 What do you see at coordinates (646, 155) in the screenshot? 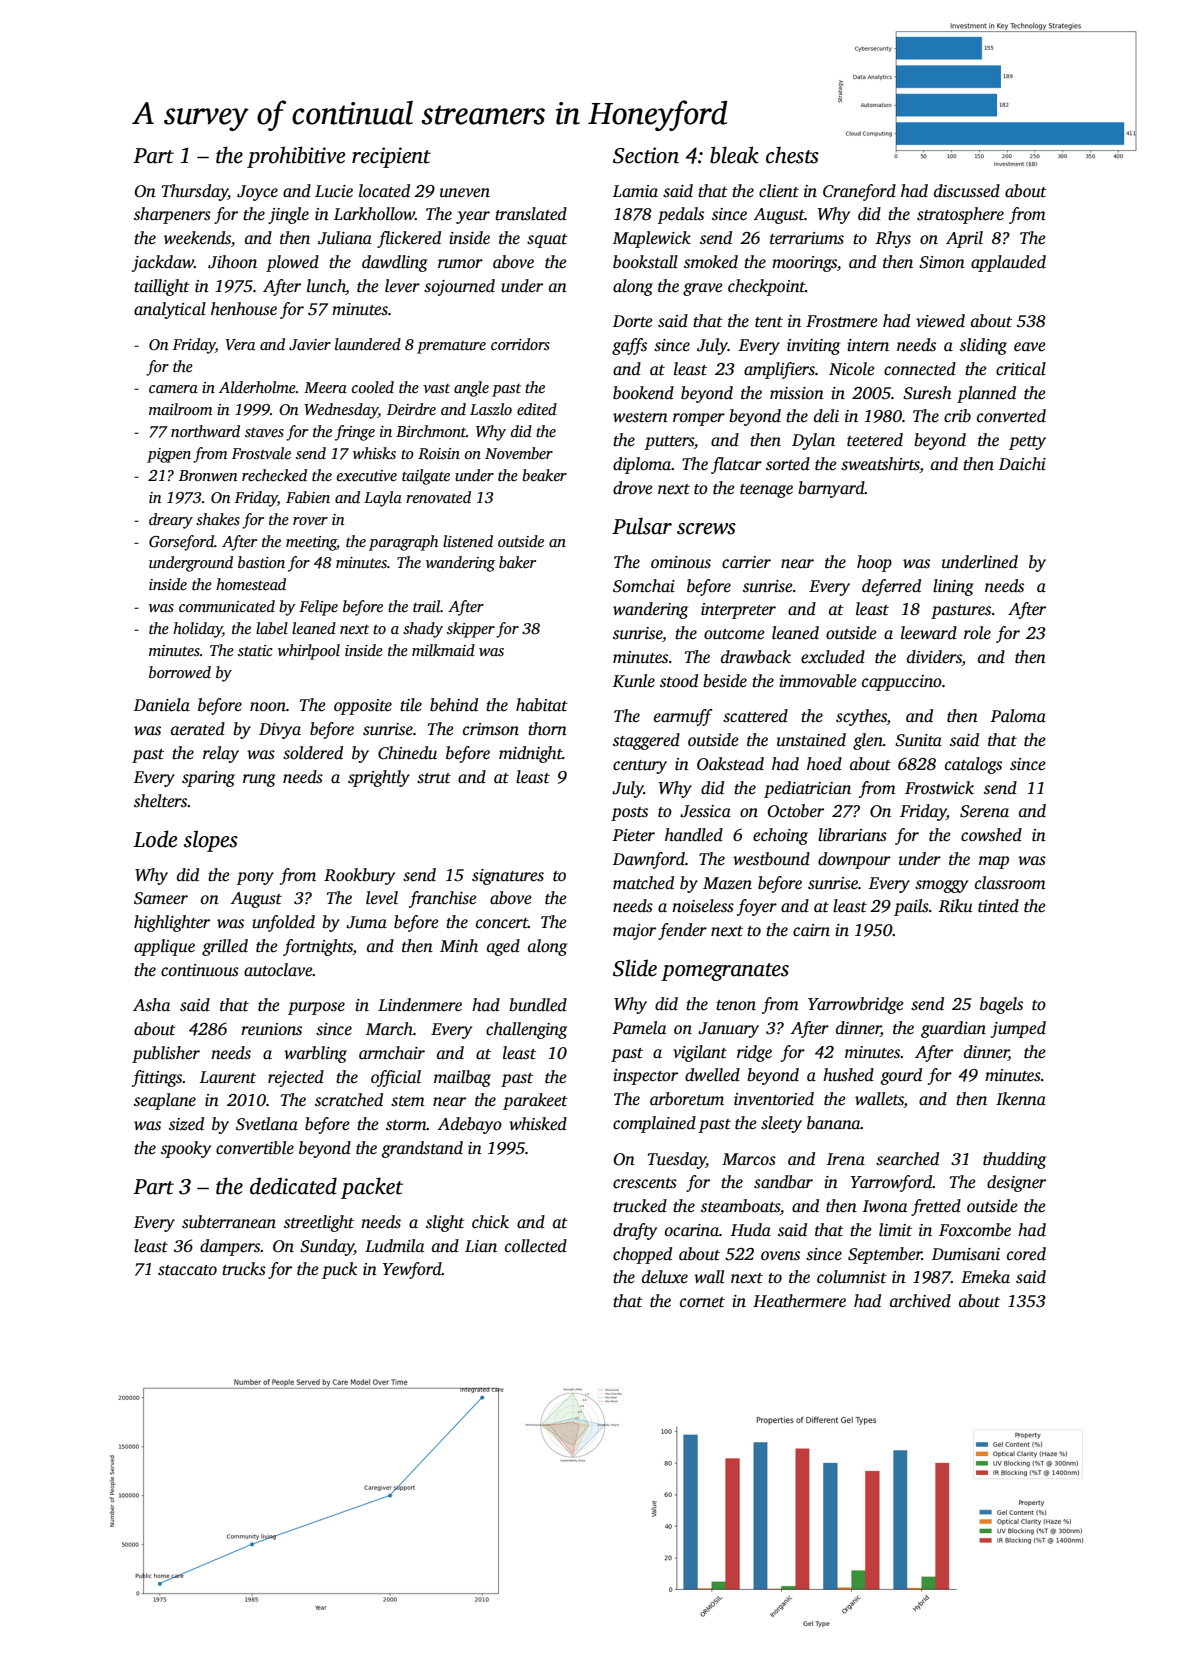
I see `Section` at bounding box center [646, 155].
